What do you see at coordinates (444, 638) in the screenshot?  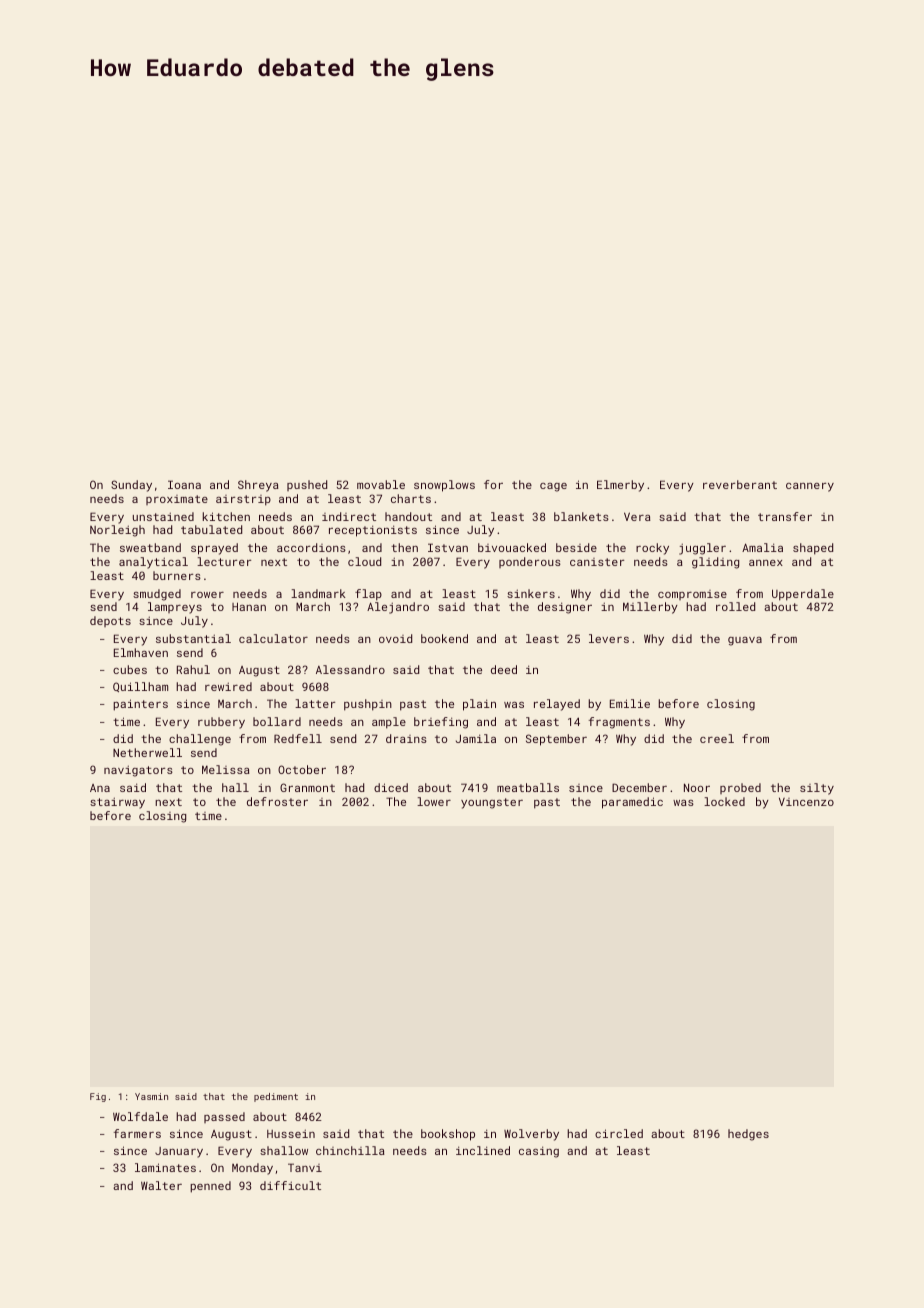 I see `bookend` at bounding box center [444, 638].
